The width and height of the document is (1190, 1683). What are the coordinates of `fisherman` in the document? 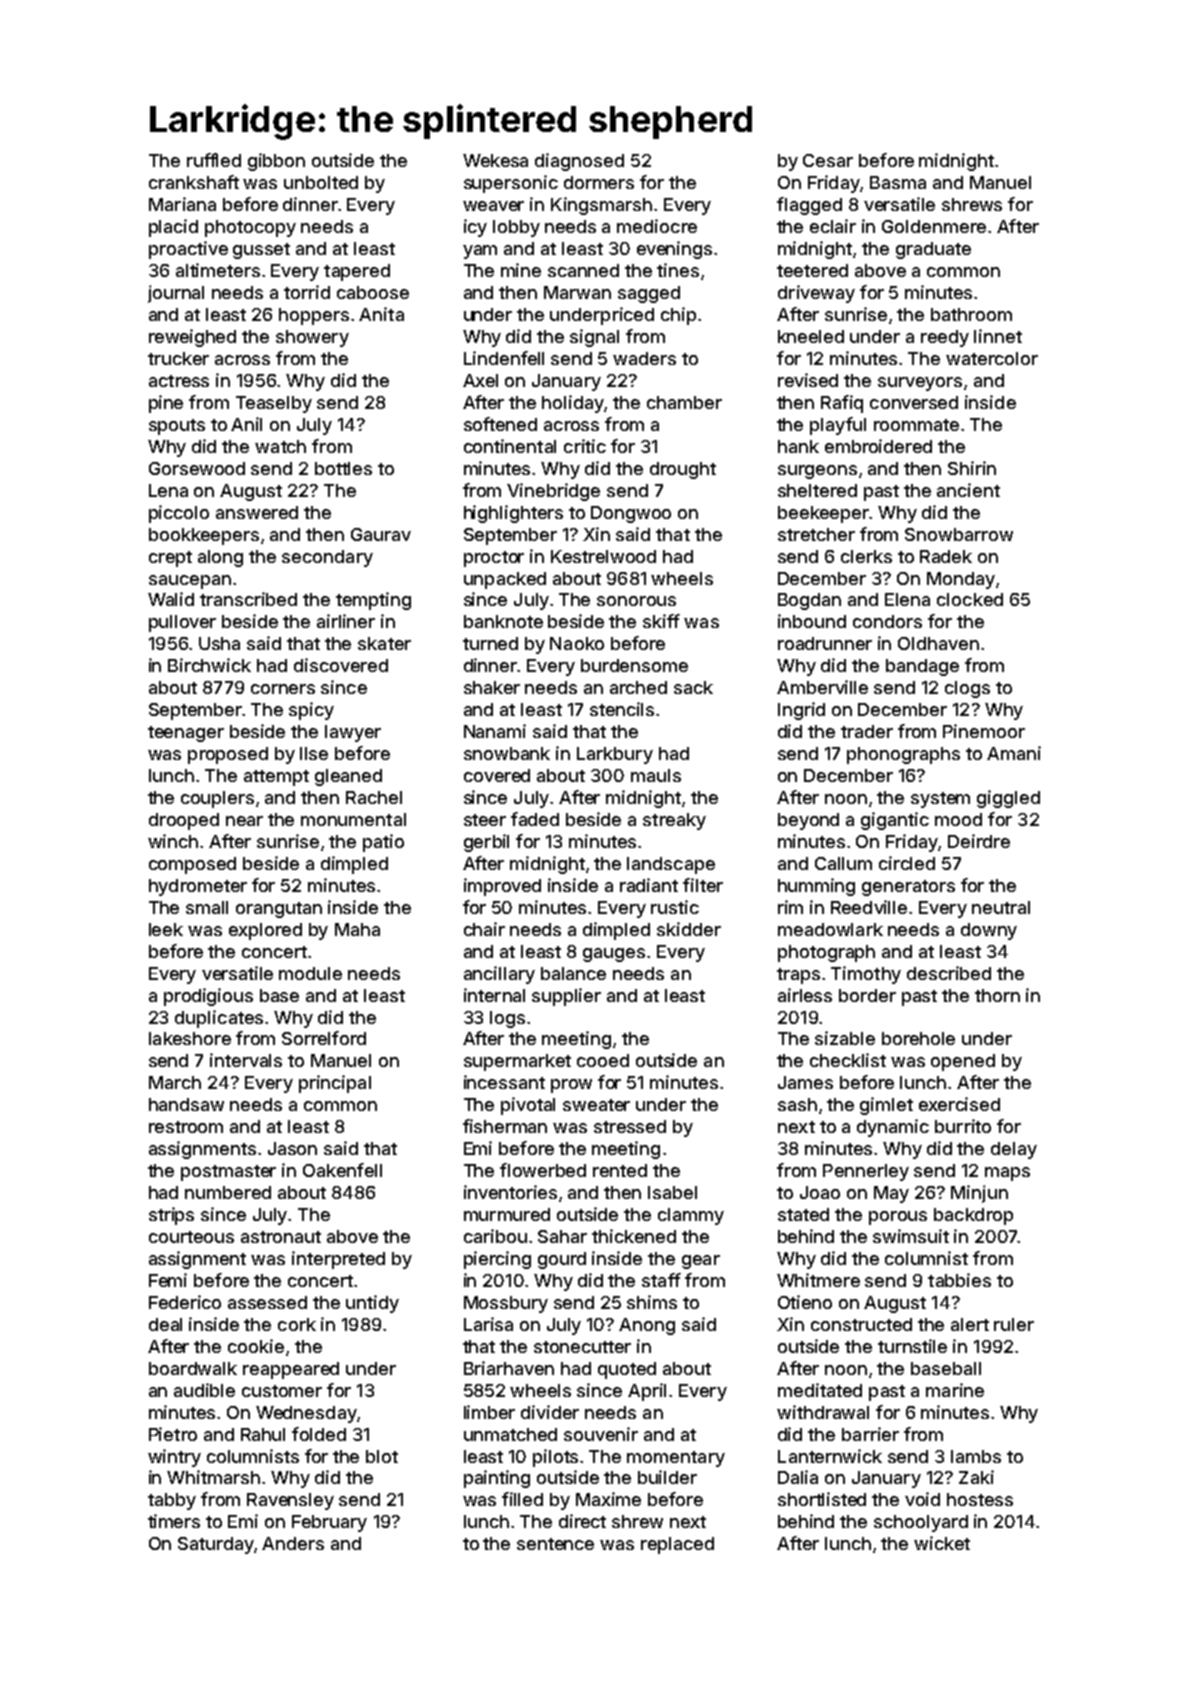 It's located at (505, 1126).
